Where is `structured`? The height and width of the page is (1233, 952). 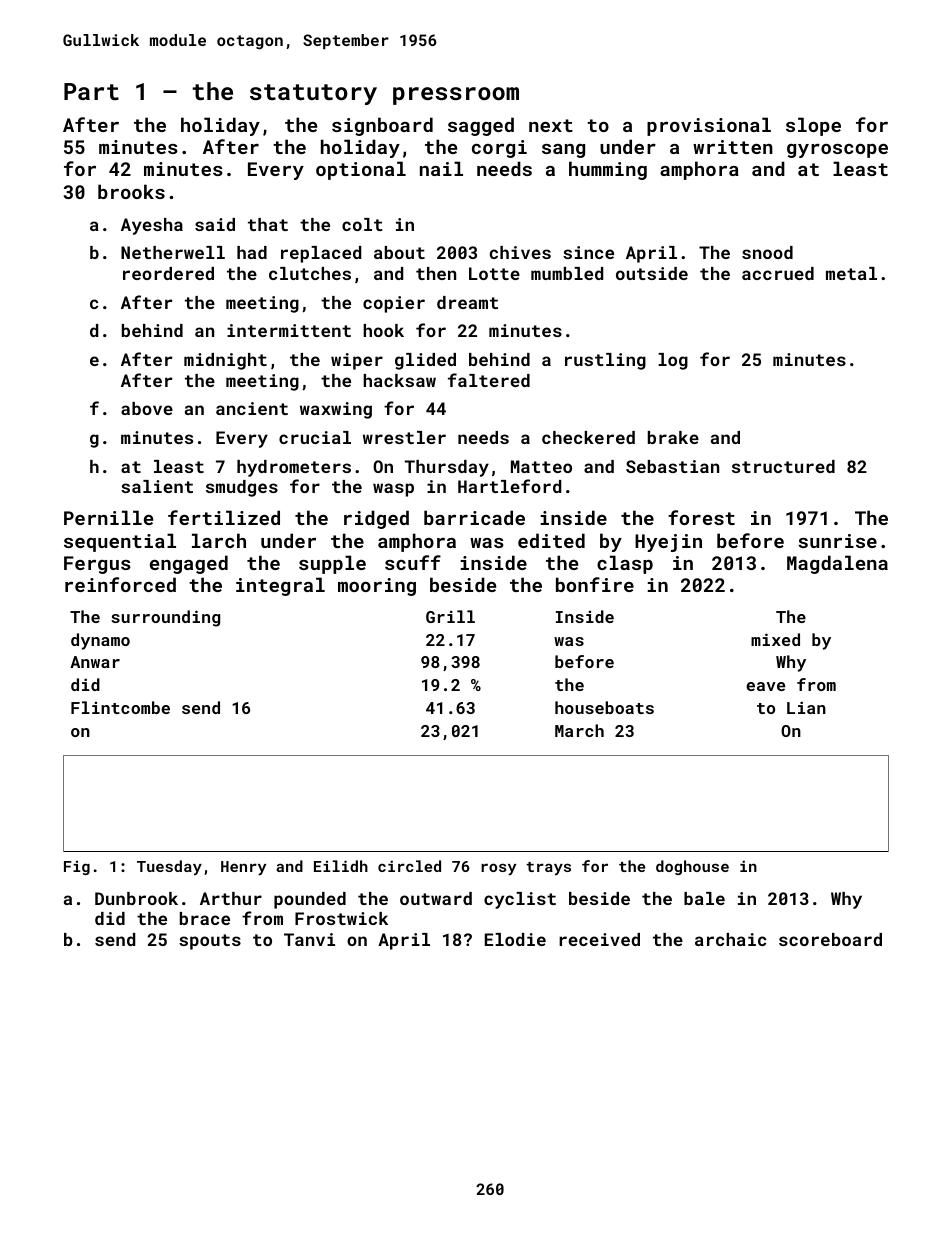
structured is located at coordinates (783, 466).
